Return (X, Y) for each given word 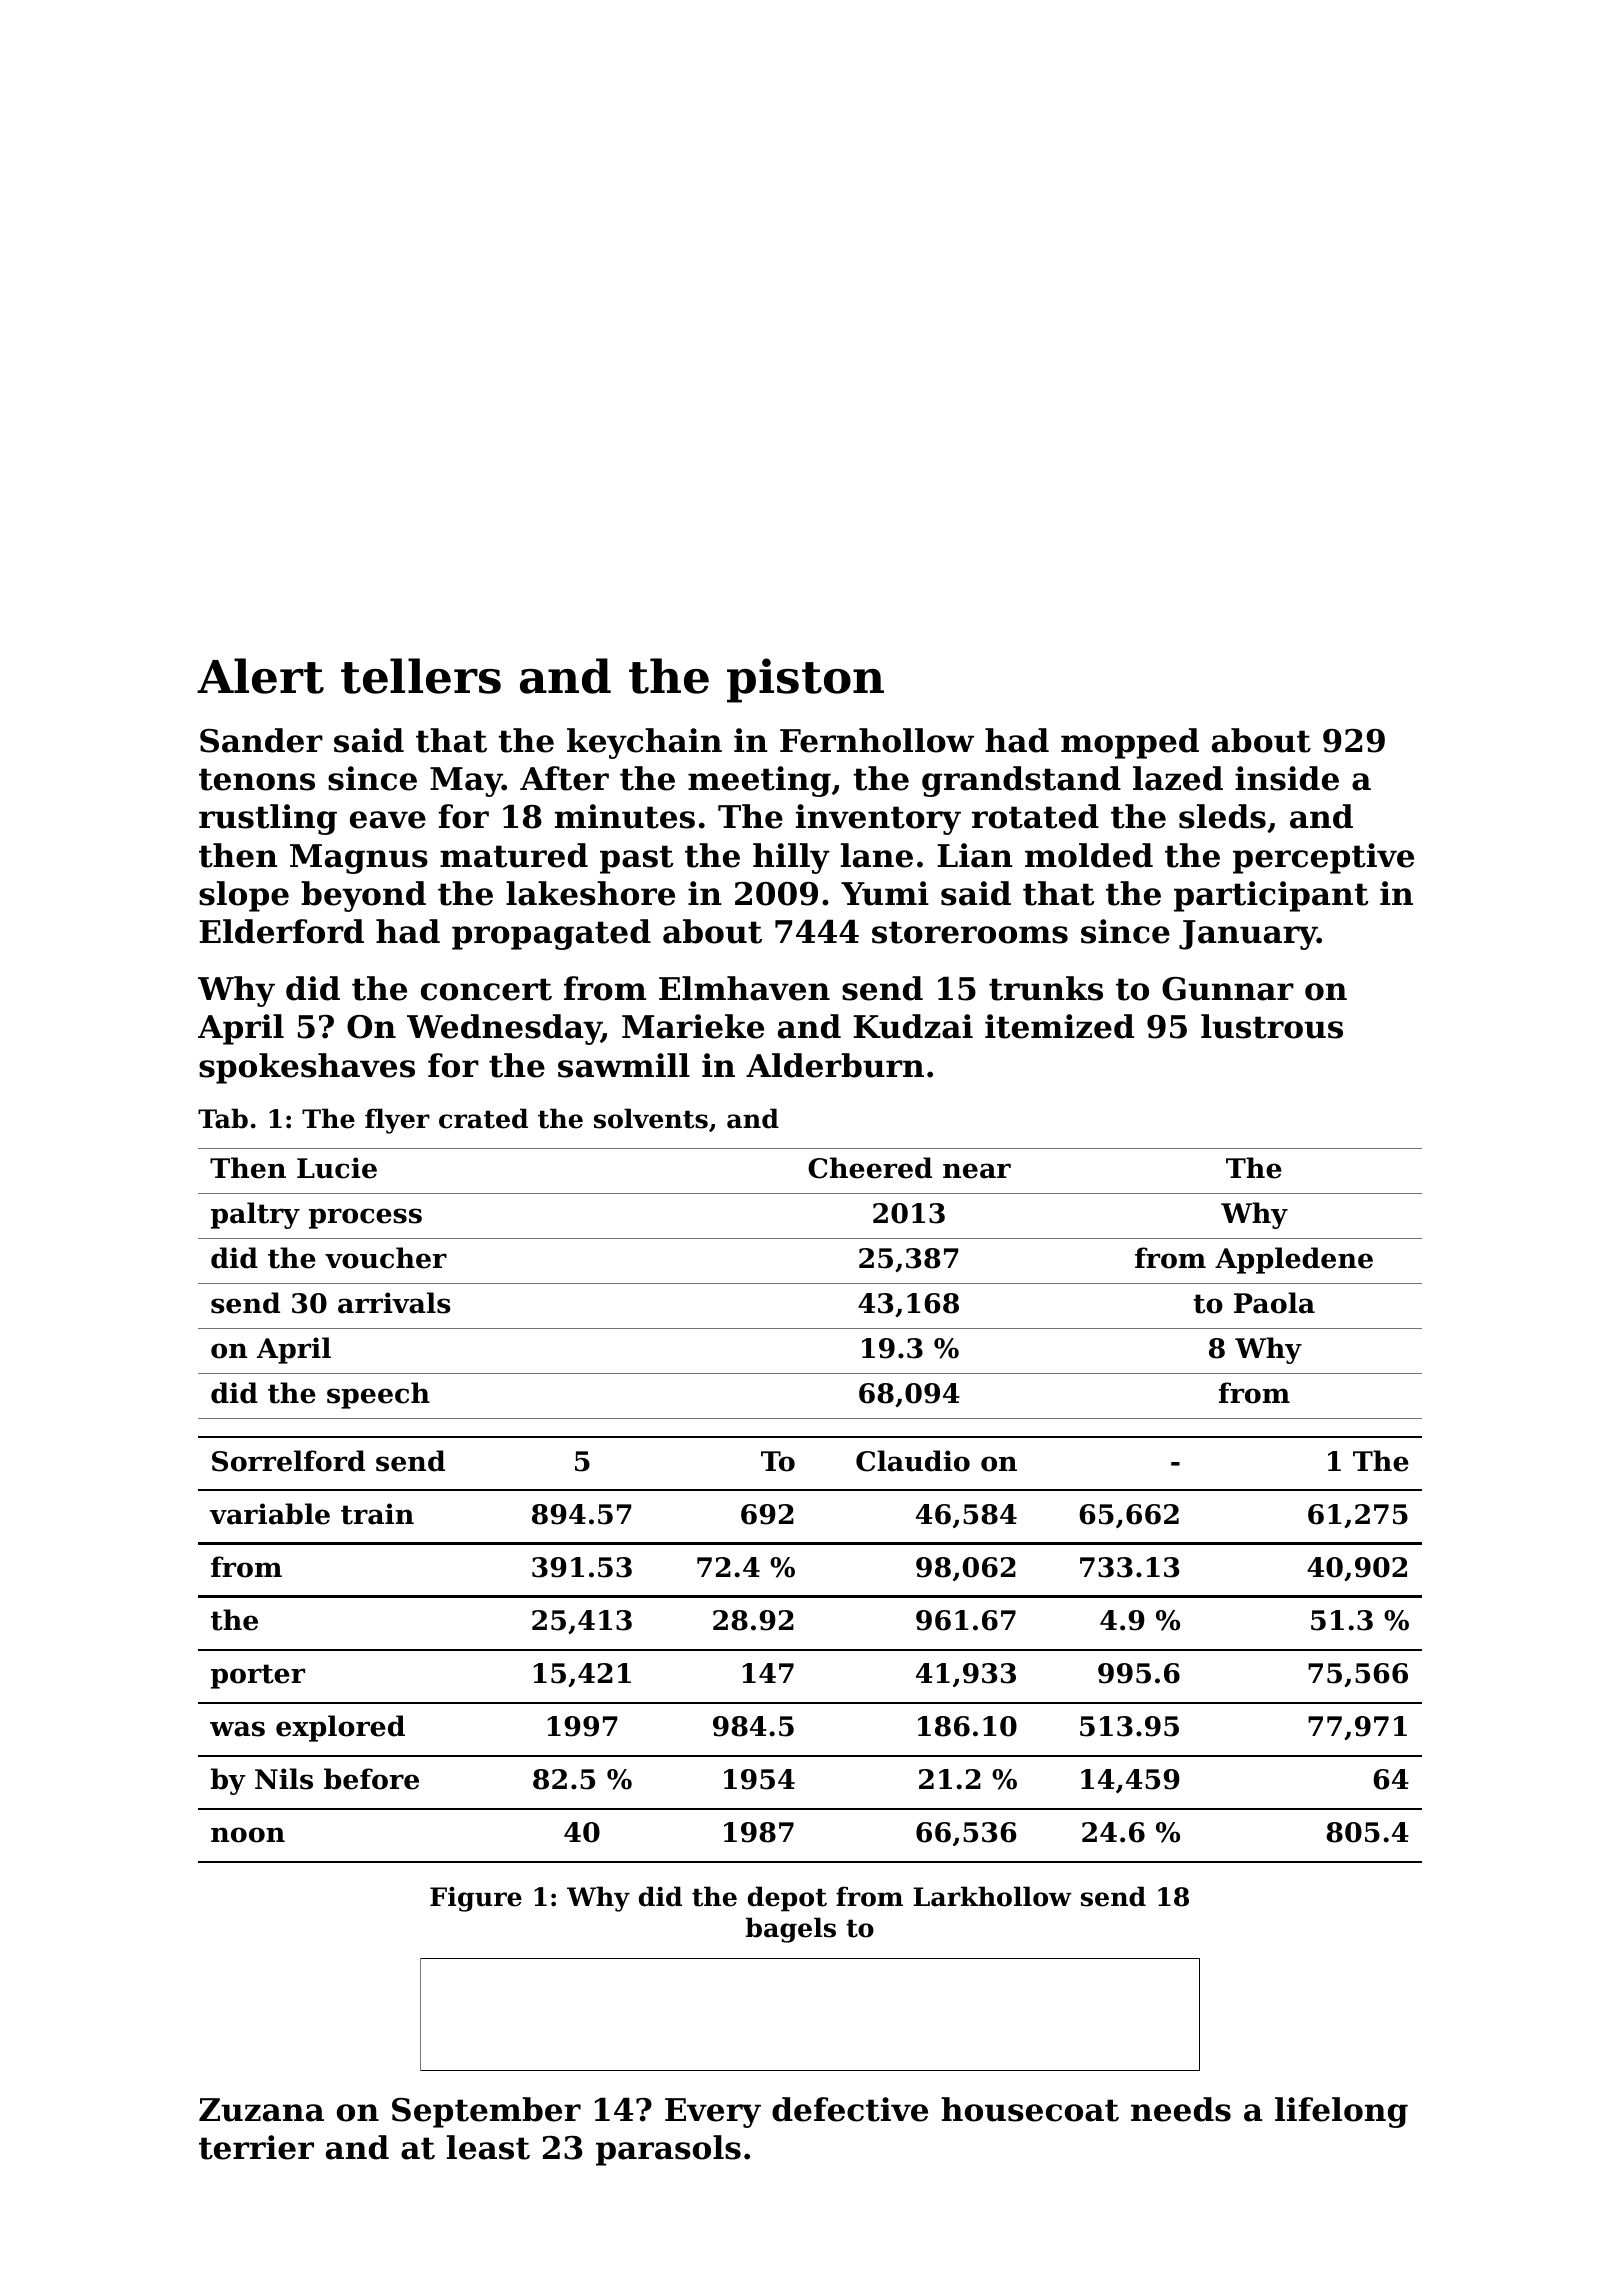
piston (805, 680)
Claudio (913, 1461)
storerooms (970, 932)
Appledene (1294, 1260)
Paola (1274, 1303)
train (377, 1514)
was (237, 1729)
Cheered (870, 1168)
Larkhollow (992, 1896)
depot (787, 1899)
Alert (260, 676)
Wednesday (504, 1029)
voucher (386, 1258)
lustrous (1272, 1026)
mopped (1130, 743)
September (486, 2112)
